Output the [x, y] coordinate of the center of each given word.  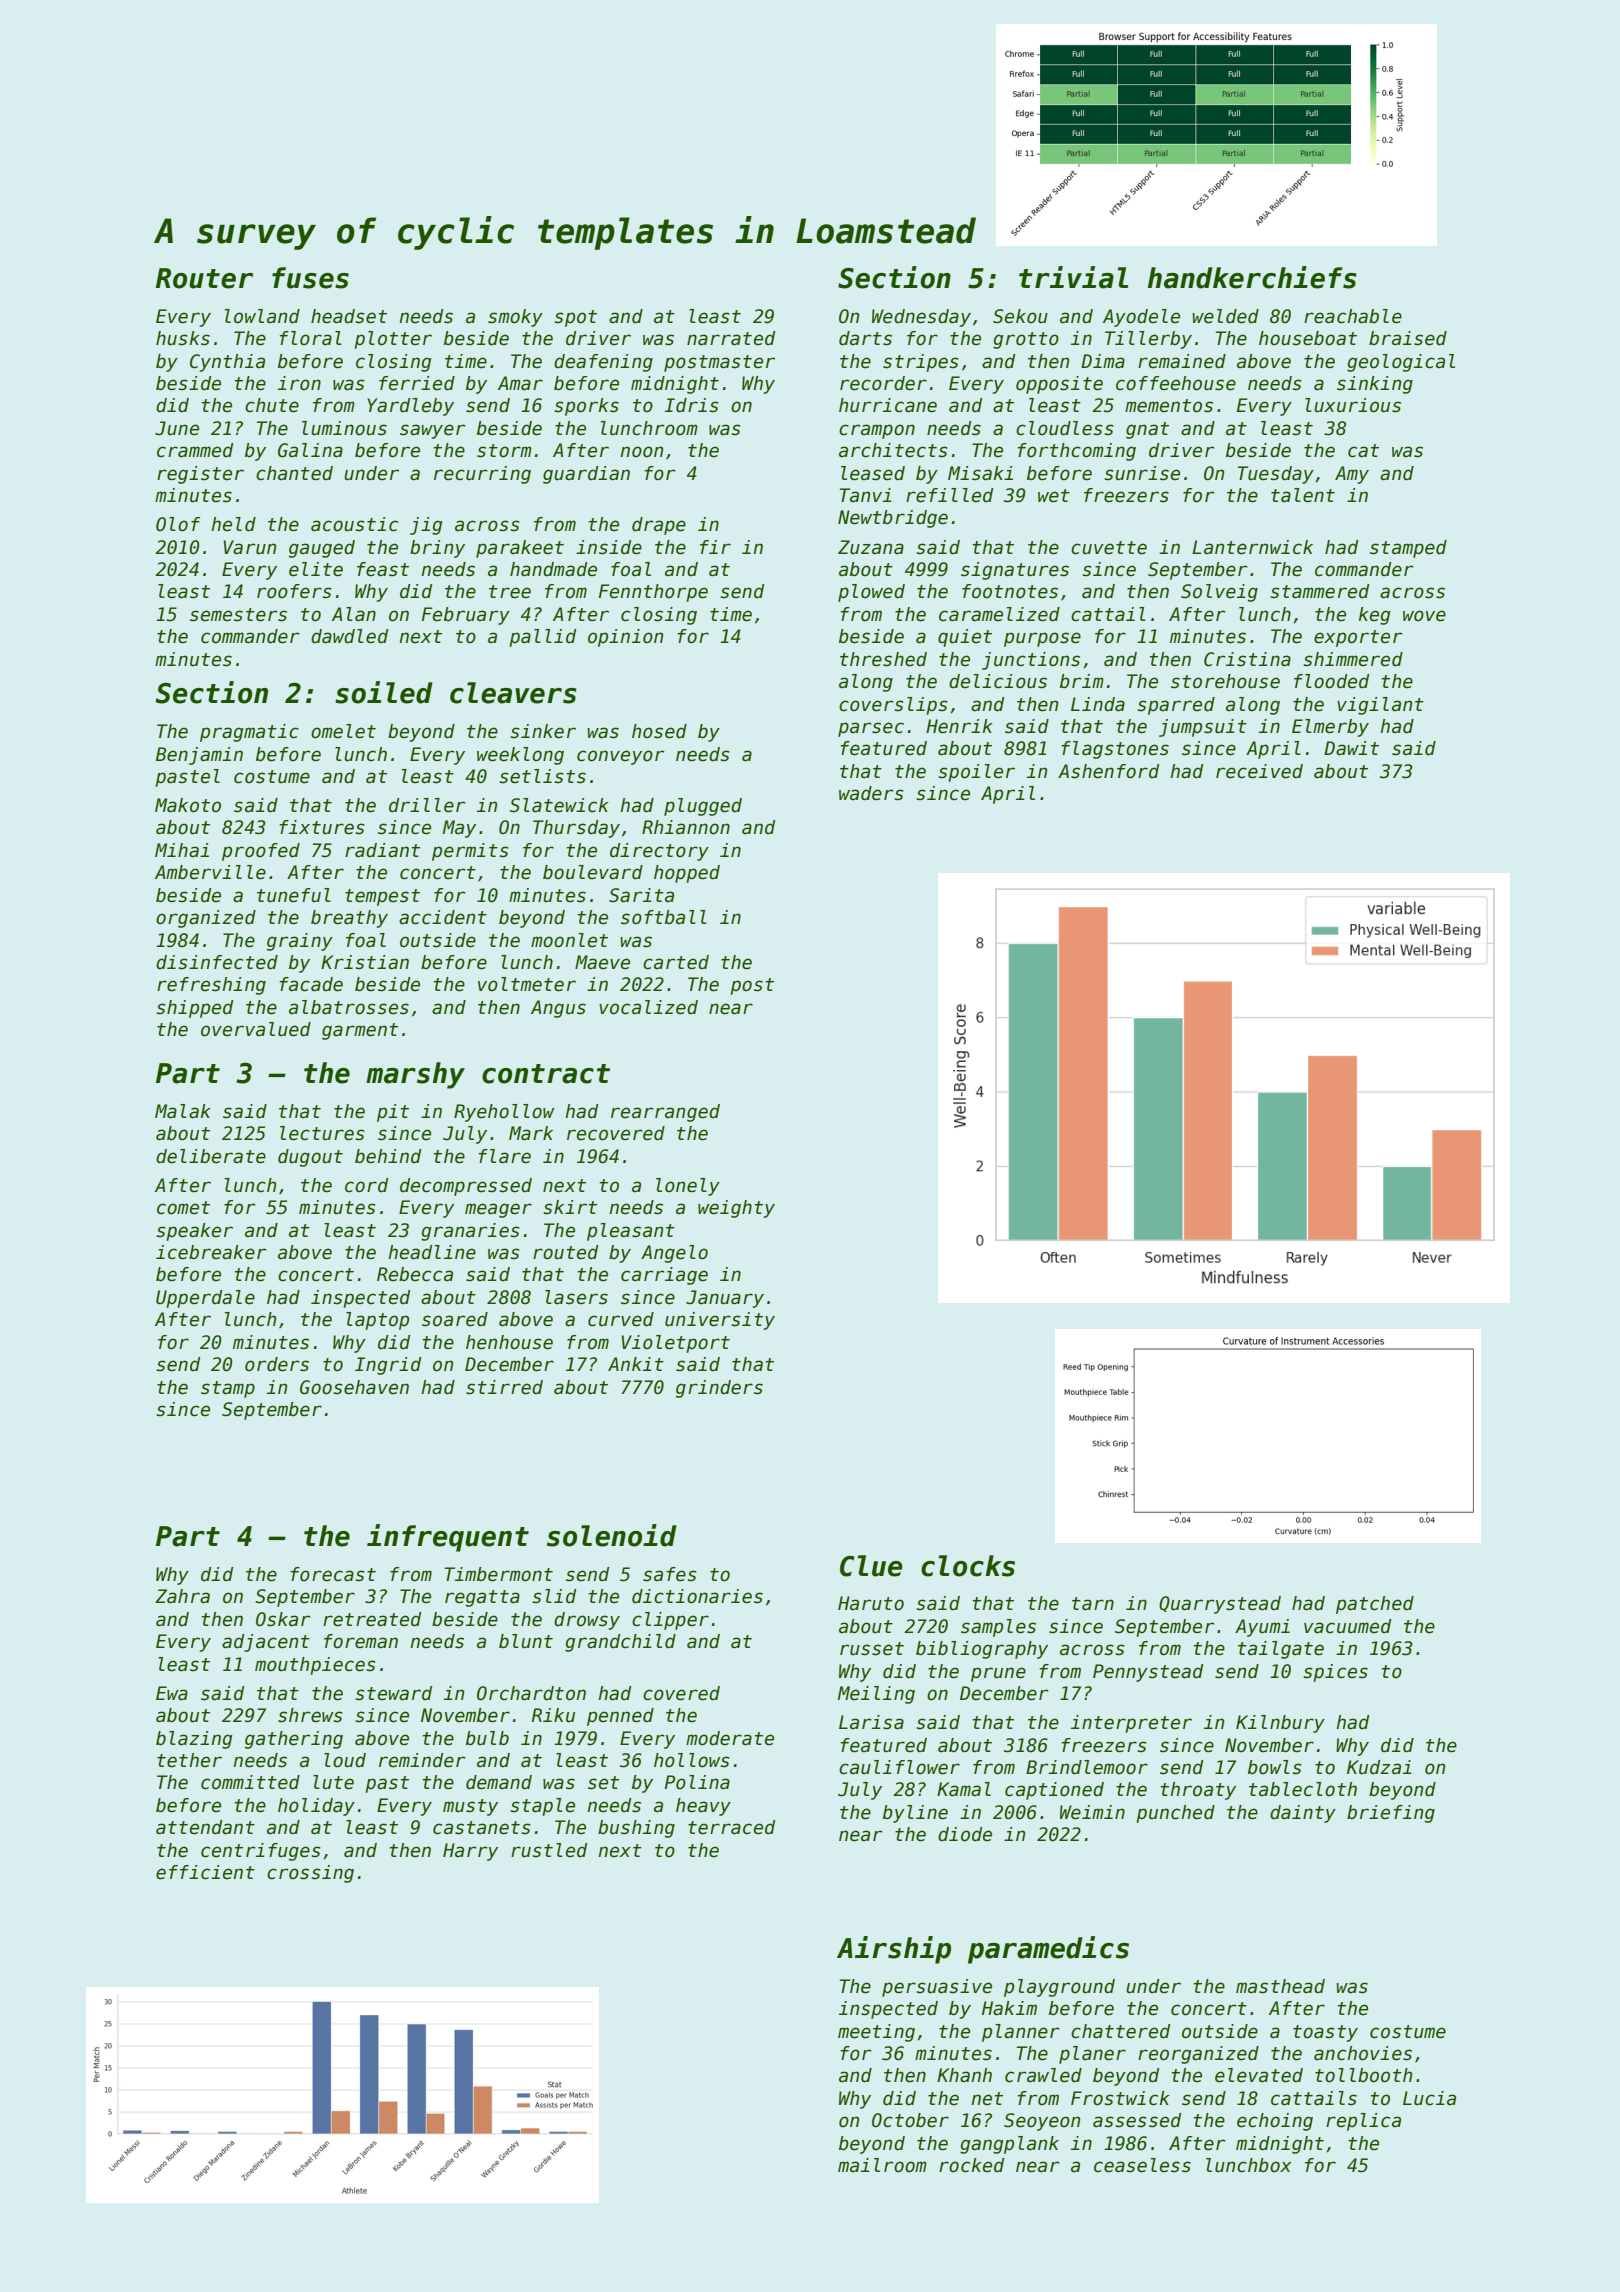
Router [204, 278]
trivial [1074, 277]
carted [676, 962]
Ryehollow [504, 1113]
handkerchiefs [1252, 277]
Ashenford [1108, 771]
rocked [971, 2165]
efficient [205, 1872]
